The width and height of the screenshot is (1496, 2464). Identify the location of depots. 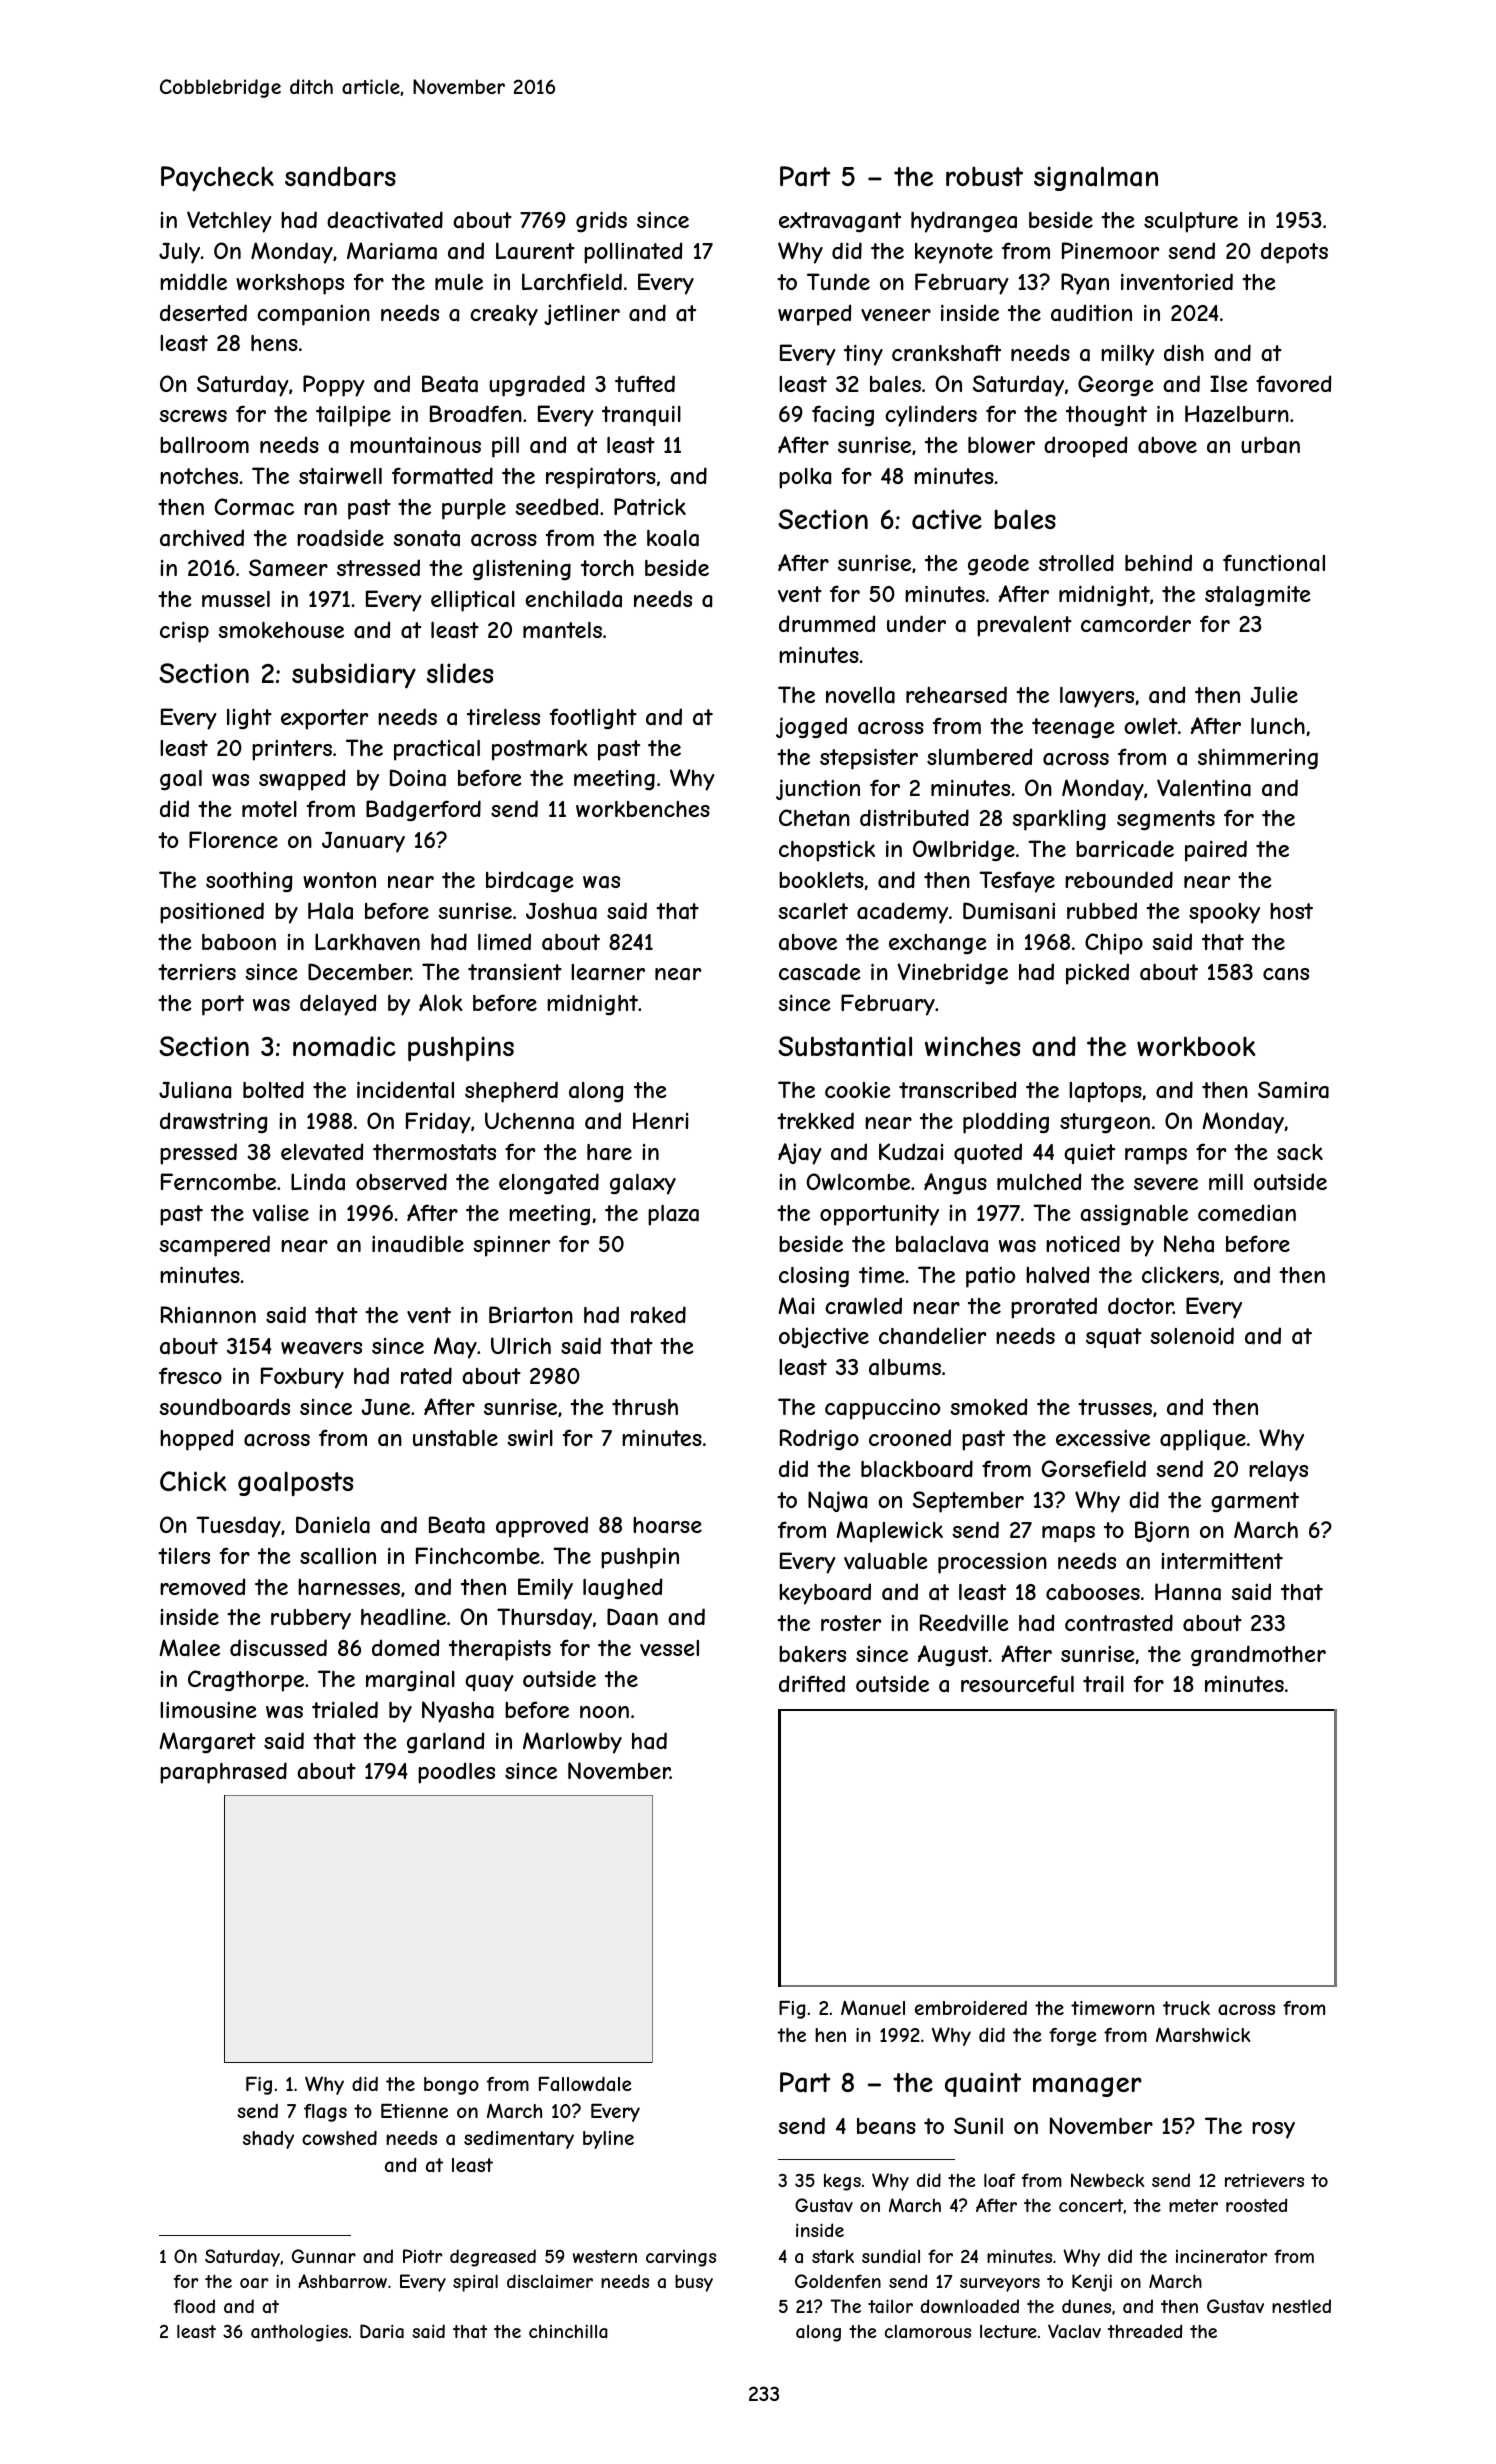
(1294, 253).
